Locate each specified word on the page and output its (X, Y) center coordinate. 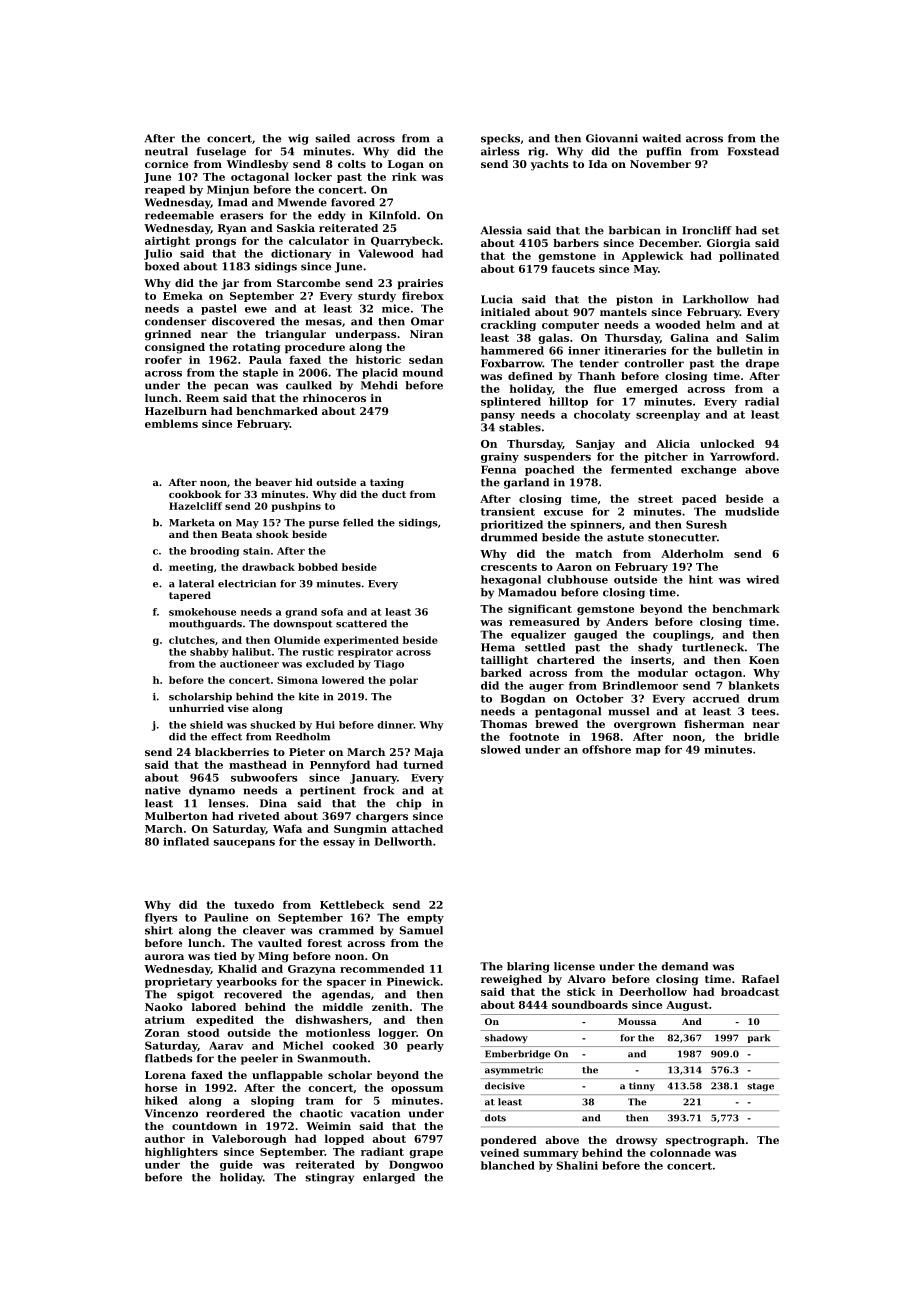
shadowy (506, 1038)
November (660, 164)
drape (762, 364)
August (687, 1006)
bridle (761, 736)
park (759, 1038)
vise (238, 708)
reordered (236, 1113)
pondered (509, 1141)
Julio (158, 254)
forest (325, 943)
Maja (429, 753)
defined (530, 376)
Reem (202, 398)
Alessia (501, 230)
